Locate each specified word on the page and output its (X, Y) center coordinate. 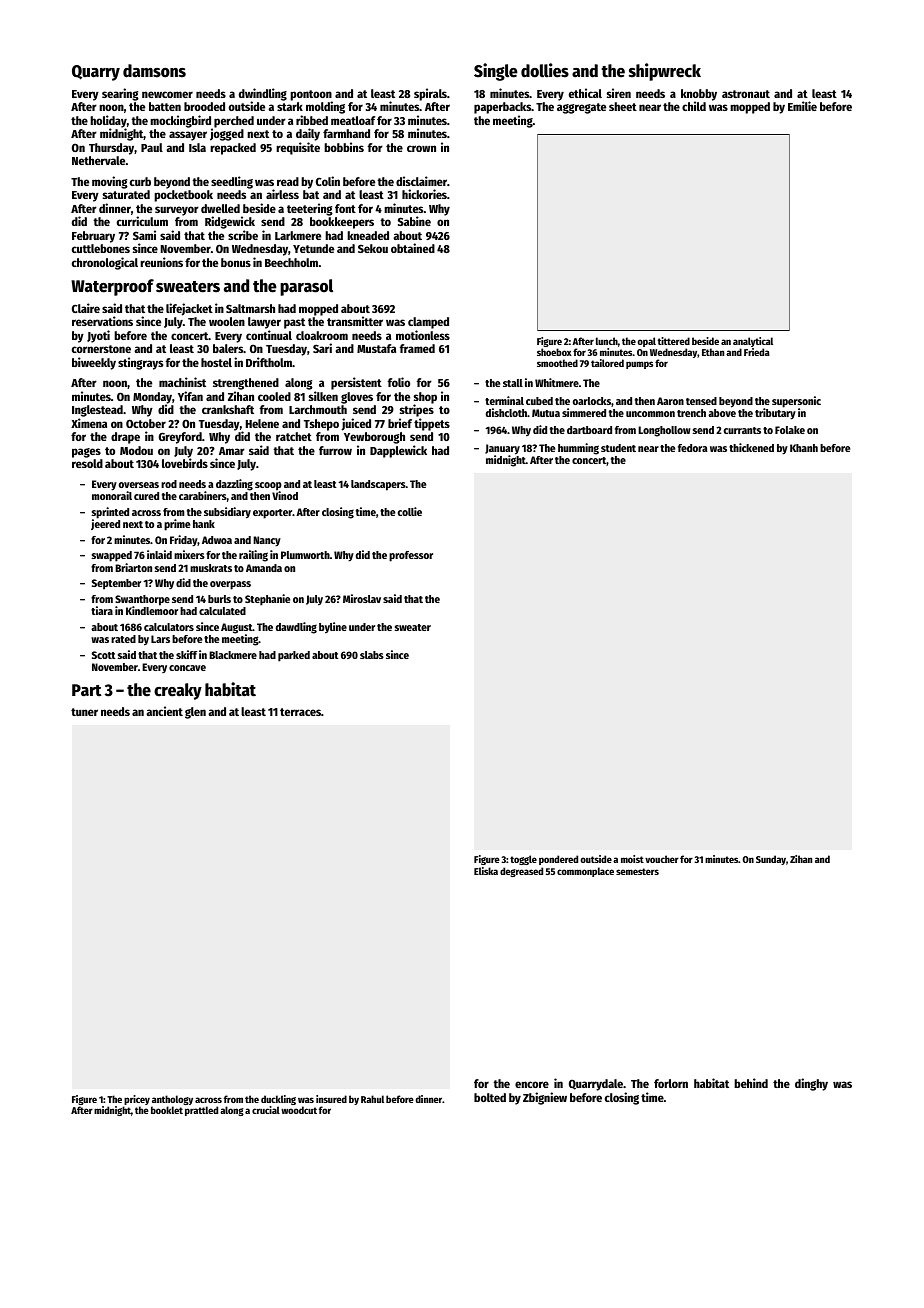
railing (253, 556)
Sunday (771, 860)
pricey (137, 1100)
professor (411, 556)
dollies (545, 70)
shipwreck (665, 72)
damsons (154, 71)
